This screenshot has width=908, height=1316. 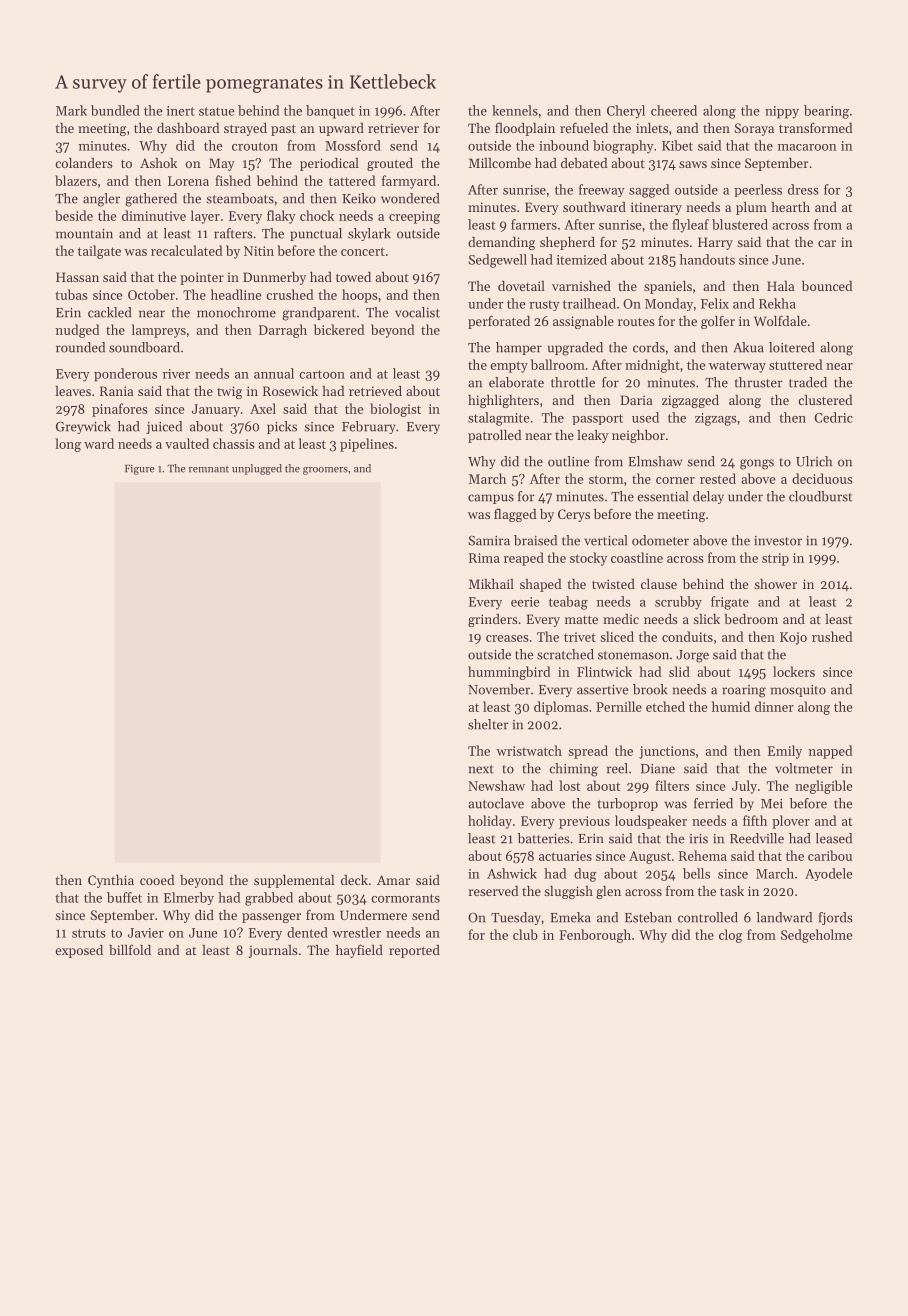 What do you see at coordinates (233, 180) in the screenshot?
I see `fished` at bounding box center [233, 180].
